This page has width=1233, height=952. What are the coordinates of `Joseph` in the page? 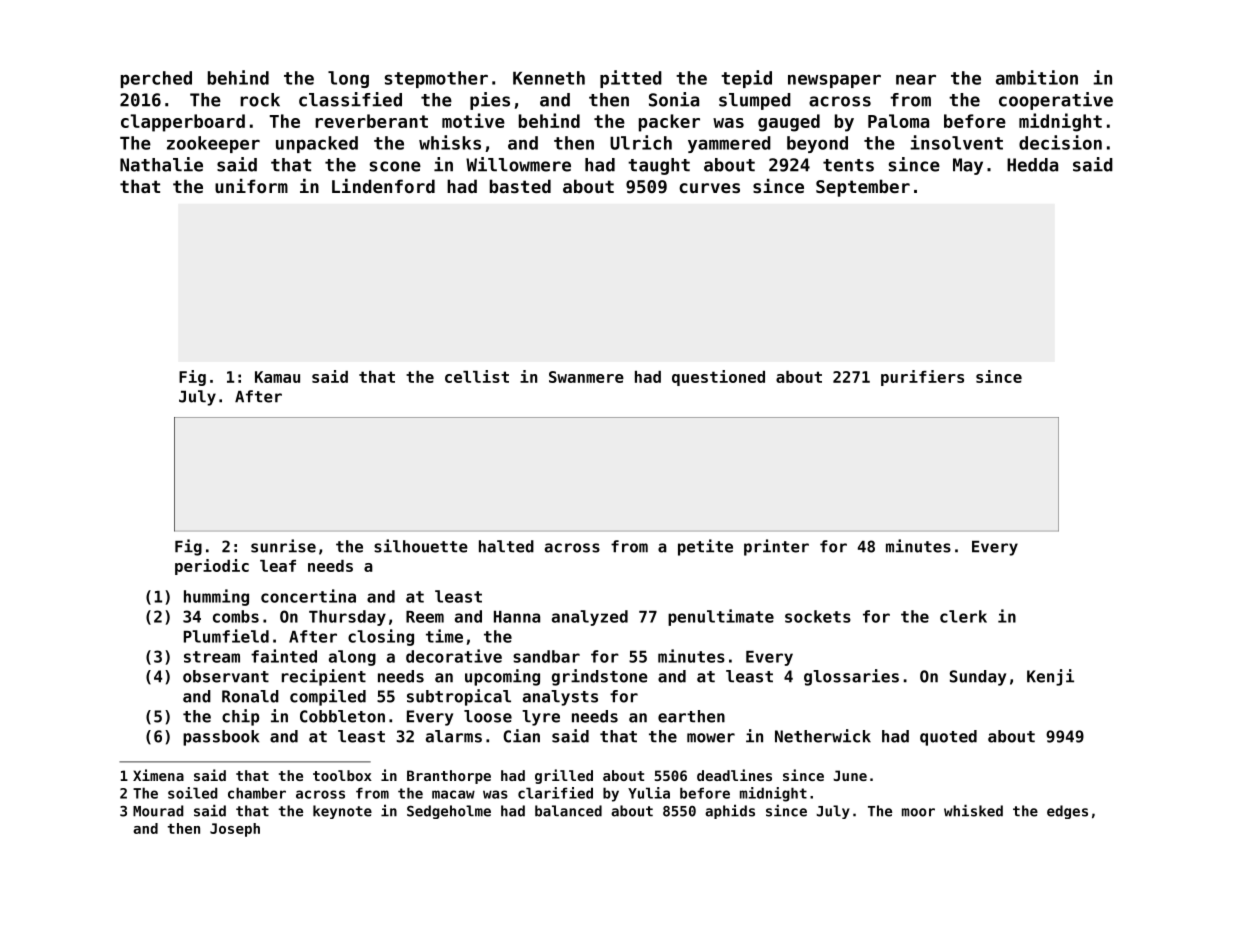 It's located at (235, 830).
